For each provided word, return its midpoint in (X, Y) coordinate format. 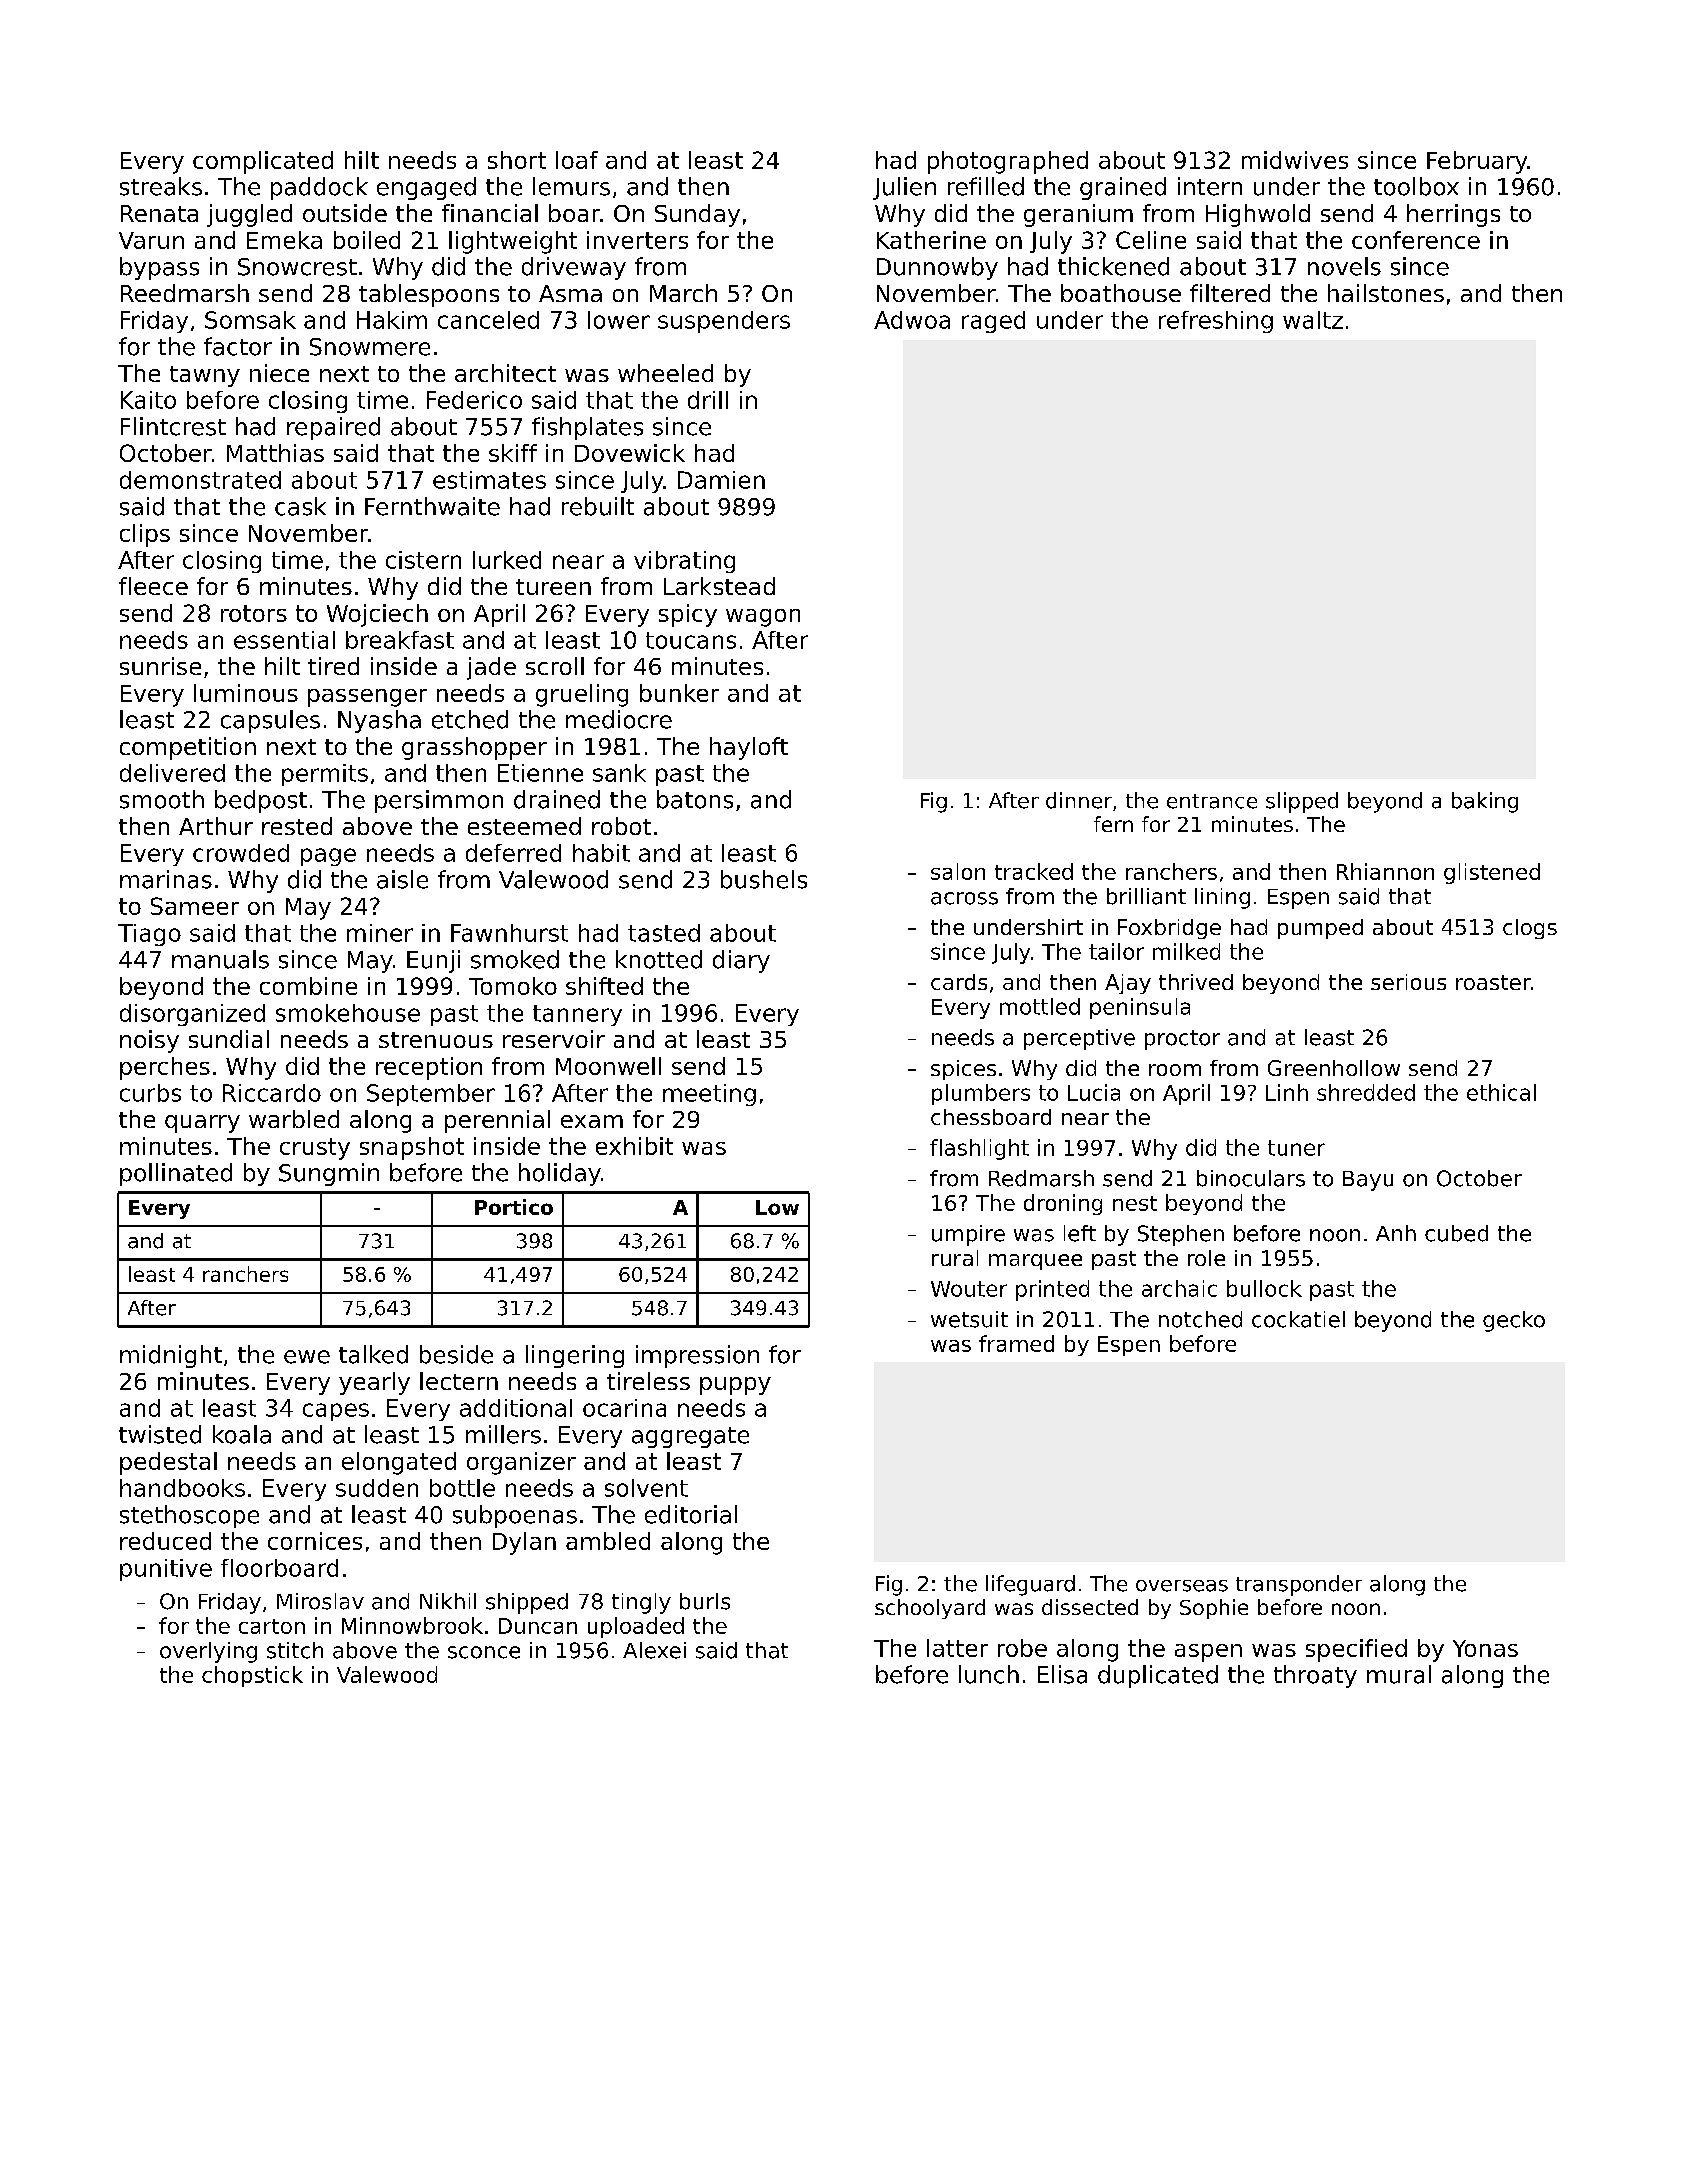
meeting (709, 1095)
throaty (1315, 1676)
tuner (1296, 1148)
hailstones (1386, 293)
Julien (904, 188)
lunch (989, 1674)
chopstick (252, 1676)
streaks (161, 186)
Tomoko (513, 986)
